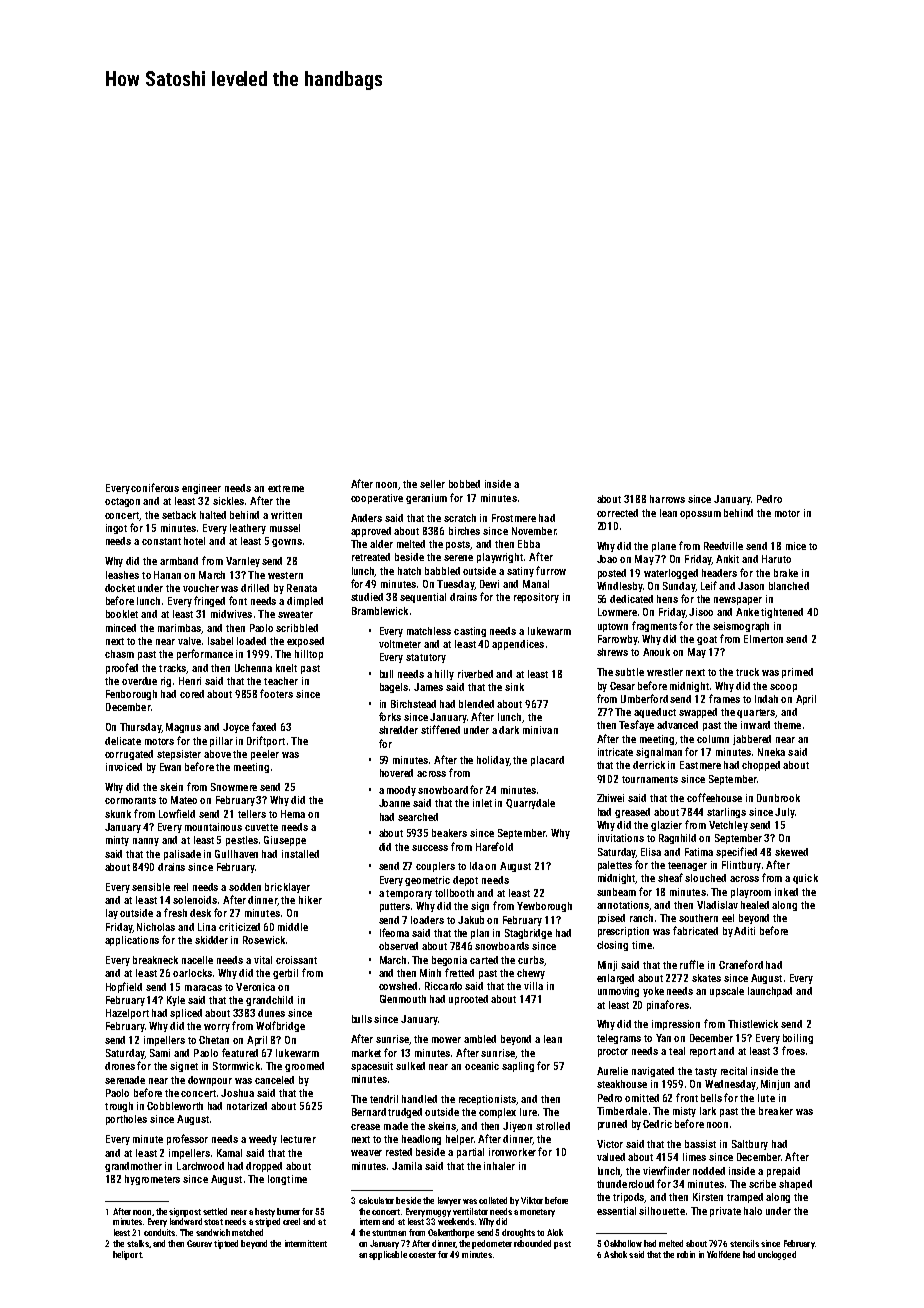 The width and height of the screenshot is (924, 1308). Describe the element at coordinates (706, 1072) in the screenshot. I see `tasty` at that location.
